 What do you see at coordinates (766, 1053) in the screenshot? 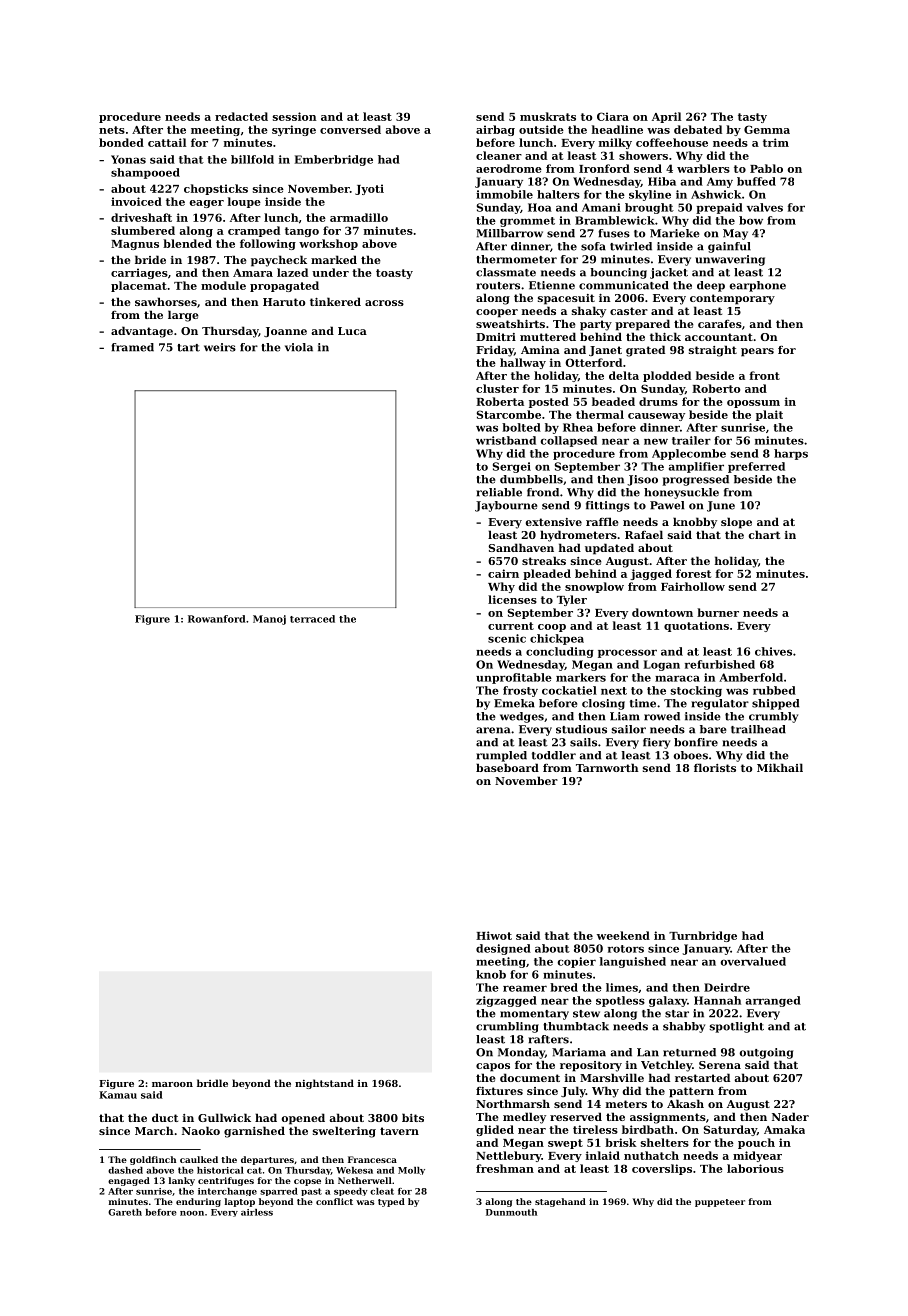
I see `outgoing` at bounding box center [766, 1053].
